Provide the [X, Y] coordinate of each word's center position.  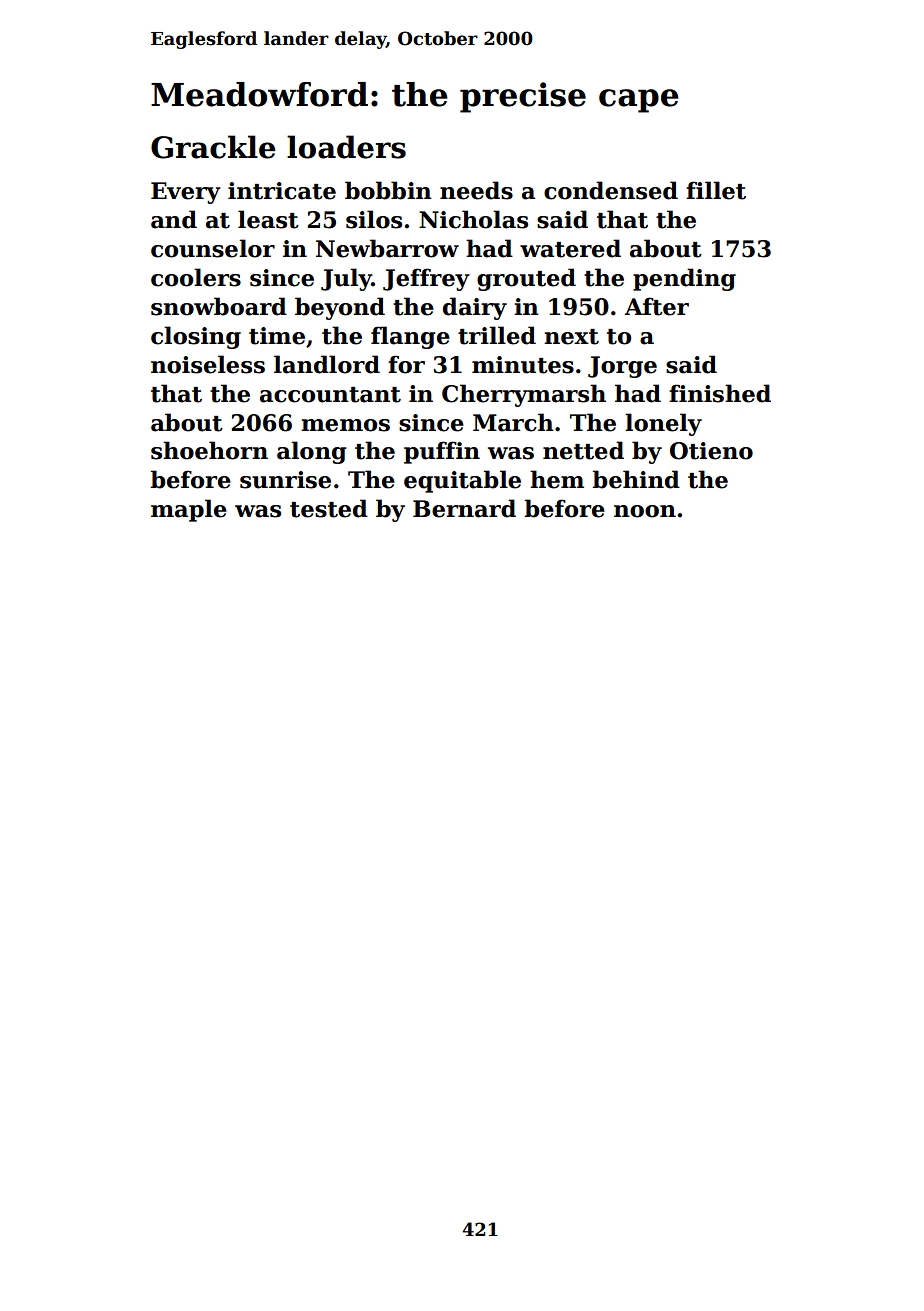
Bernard [464, 508]
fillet [716, 190]
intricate [282, 191]
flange [410, 337]
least [268, 219]
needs [476, 190]
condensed [611, 190]
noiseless [208, 364]
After [656, 306]
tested [329, 508]
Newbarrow [387, 248]
